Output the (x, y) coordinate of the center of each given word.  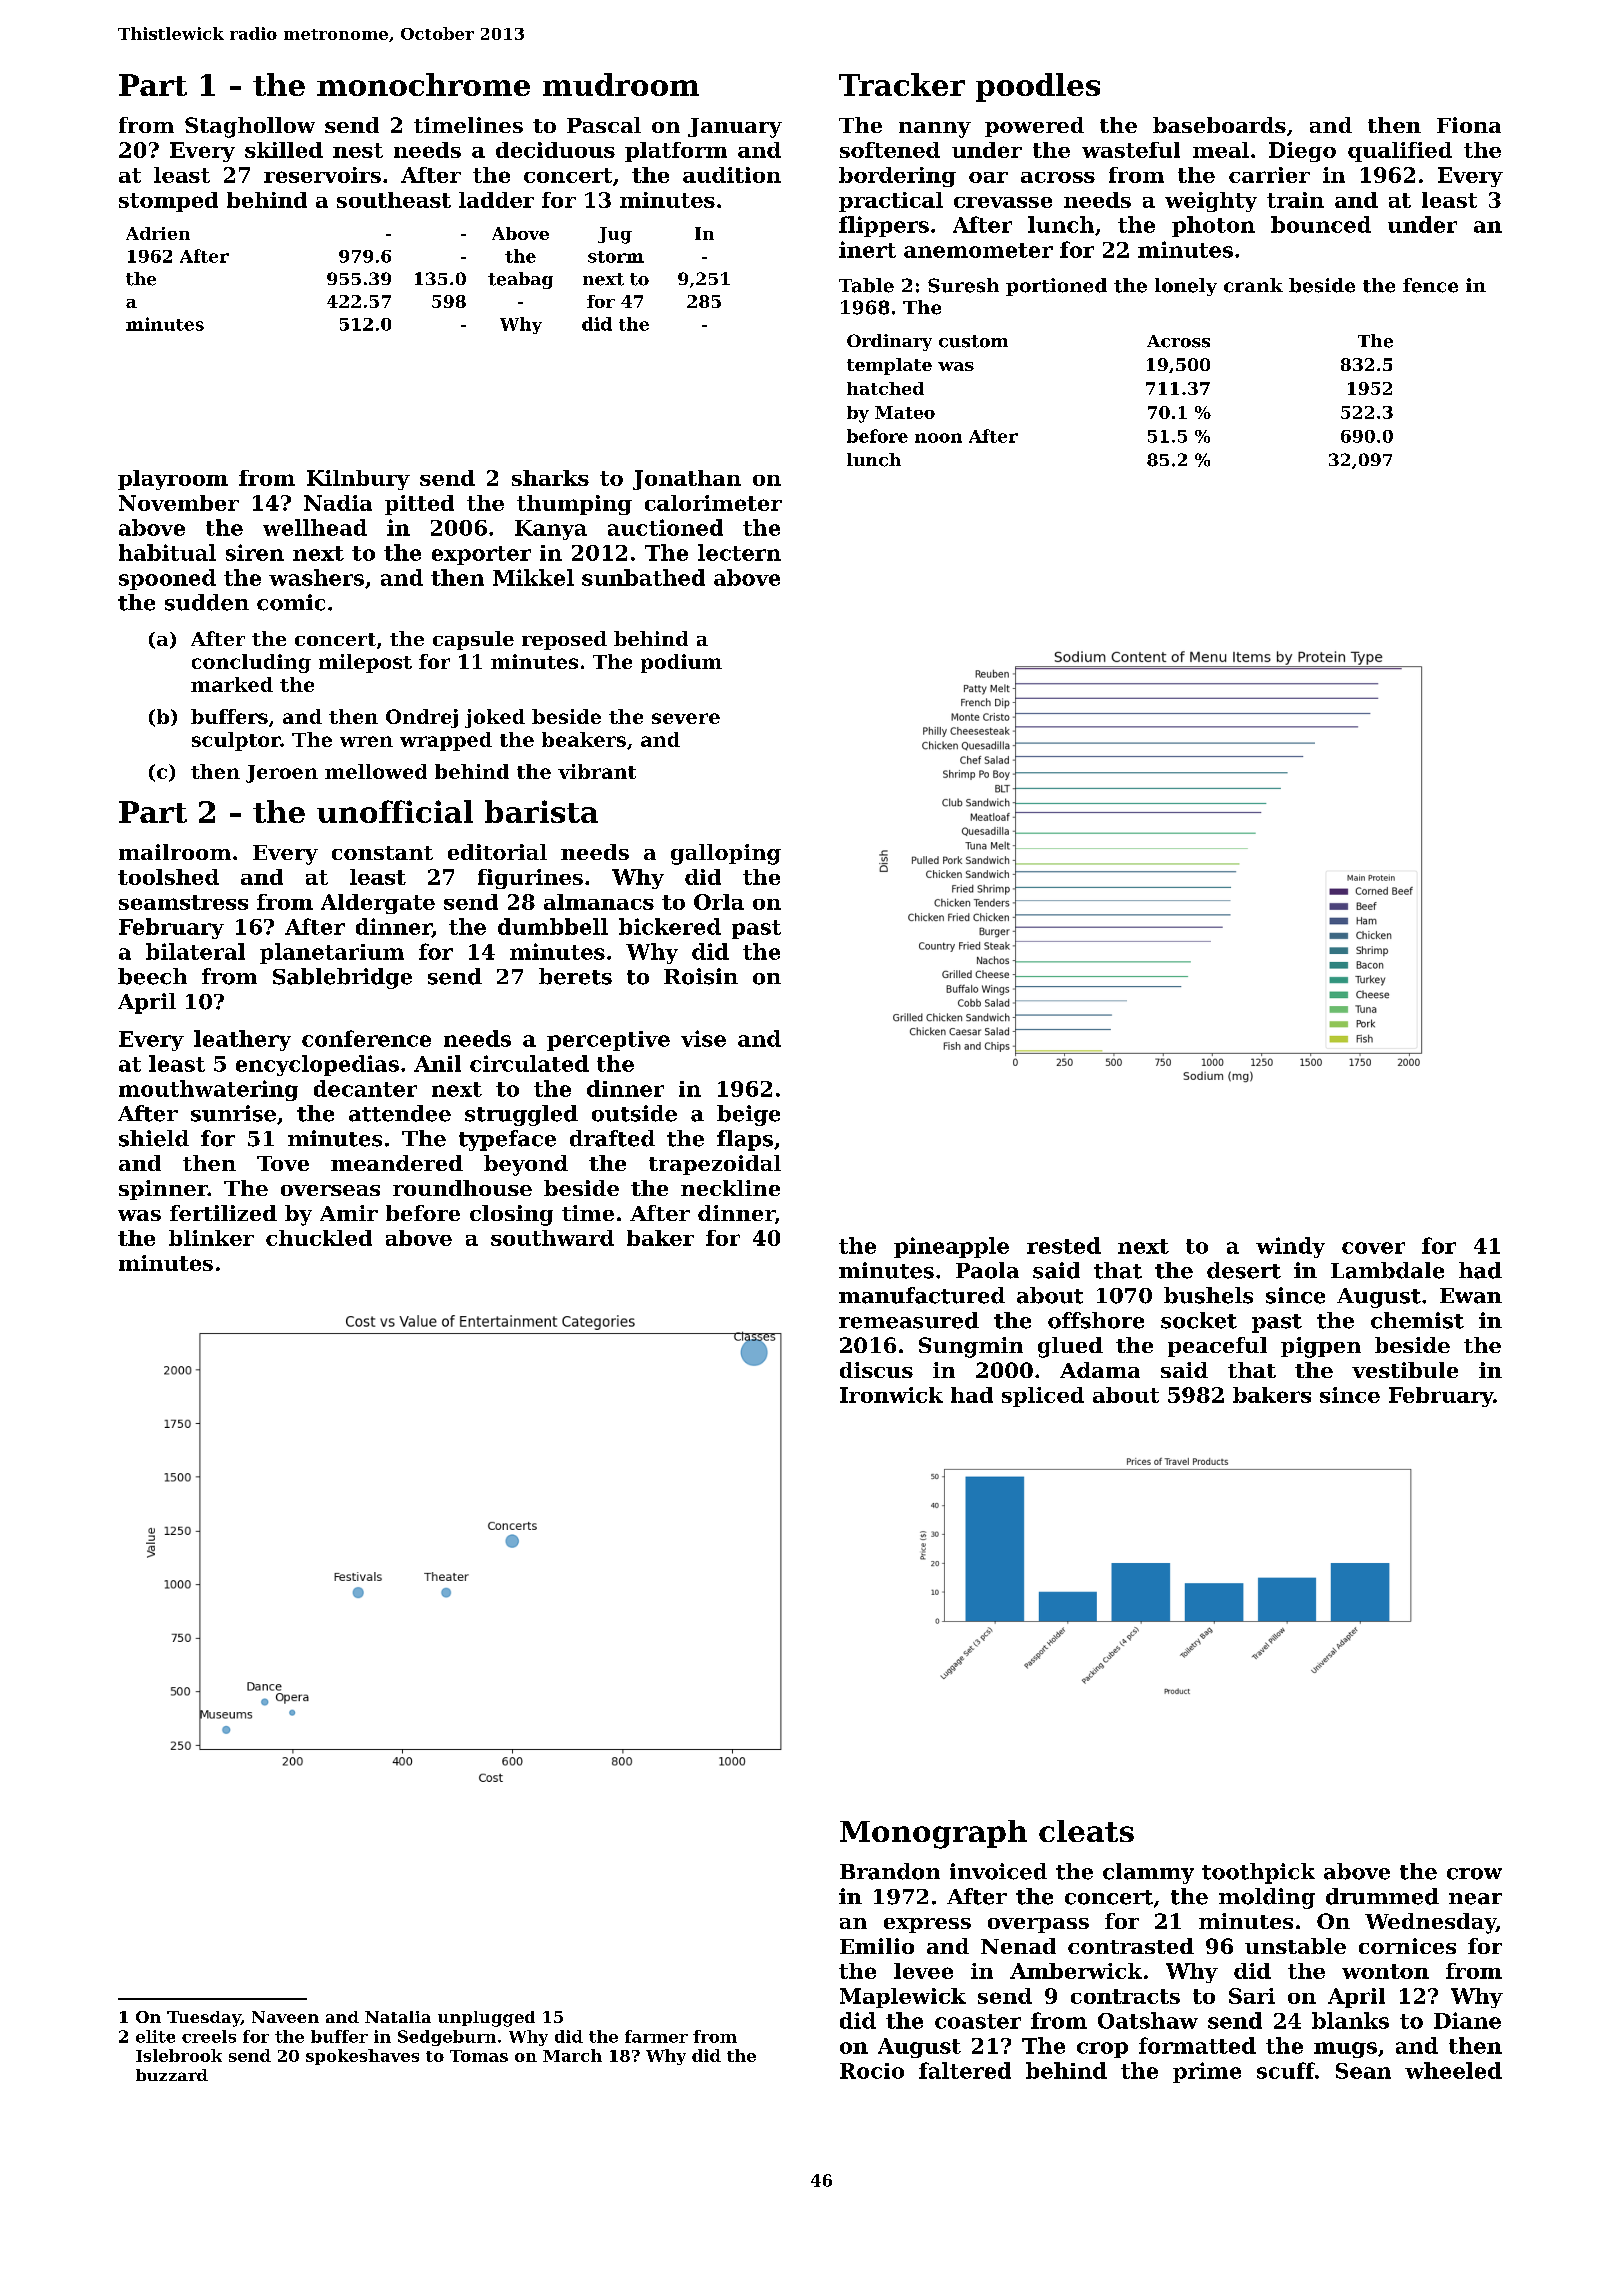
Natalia (398, 2017)
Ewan (1471, 1296)
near (1475, 1899)
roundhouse (462, 1188)
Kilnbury (358, 480)
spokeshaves (362, 2057)
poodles (1038, 87)
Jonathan (687, 480)
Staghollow (250, 127)
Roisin (701, 976)
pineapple (951, 1247)
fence (1430, 285)
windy (1290, 1247)
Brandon (890, 1871)
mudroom (621, 84)
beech (152, 976)
